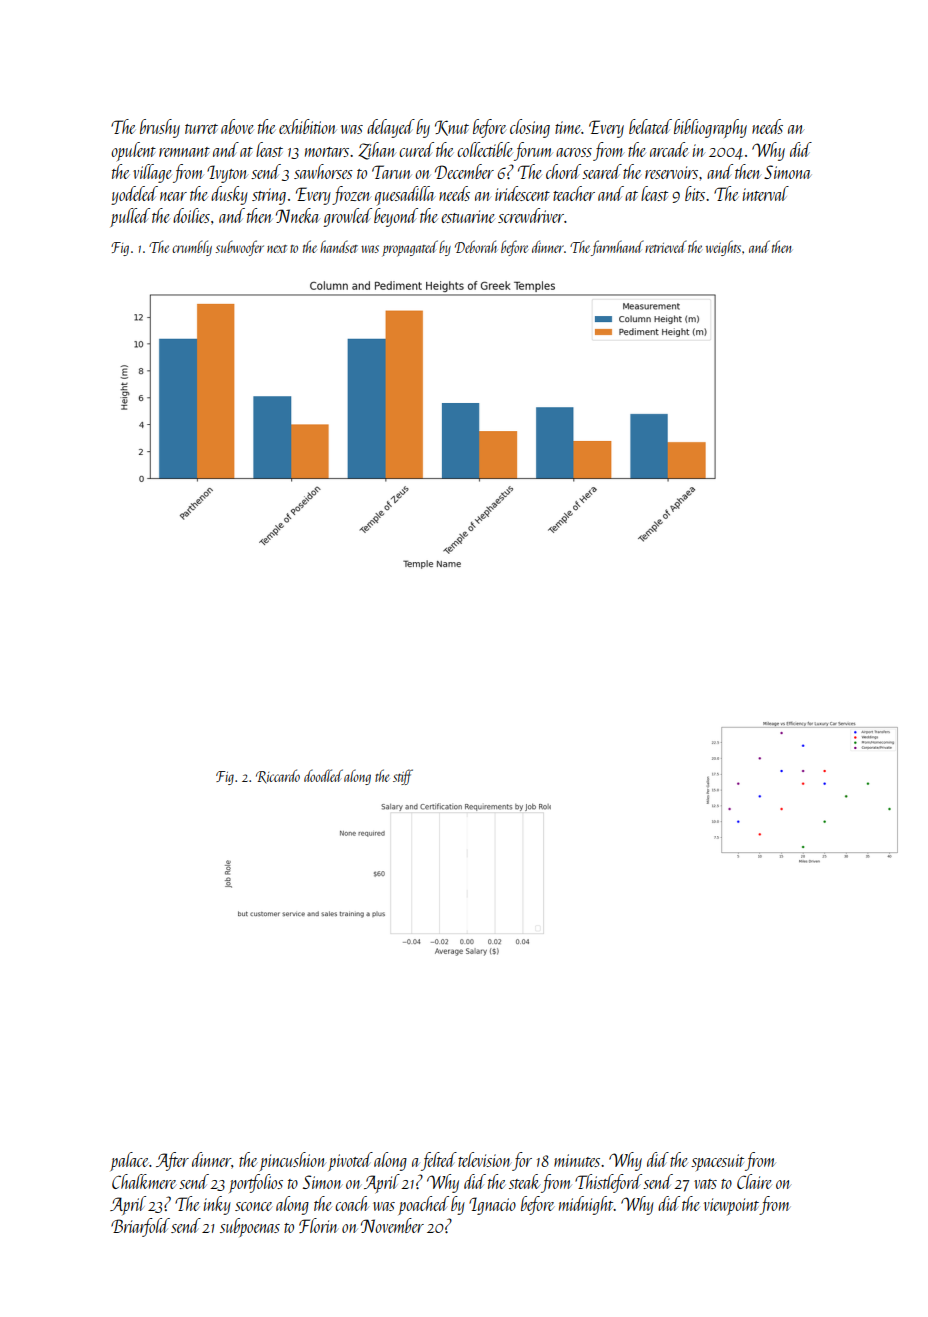 This image has height=1317, width=928. What do you see at coordinates (323, 775) in the image?
I see `doodled` at bounding box center [323, 775].
